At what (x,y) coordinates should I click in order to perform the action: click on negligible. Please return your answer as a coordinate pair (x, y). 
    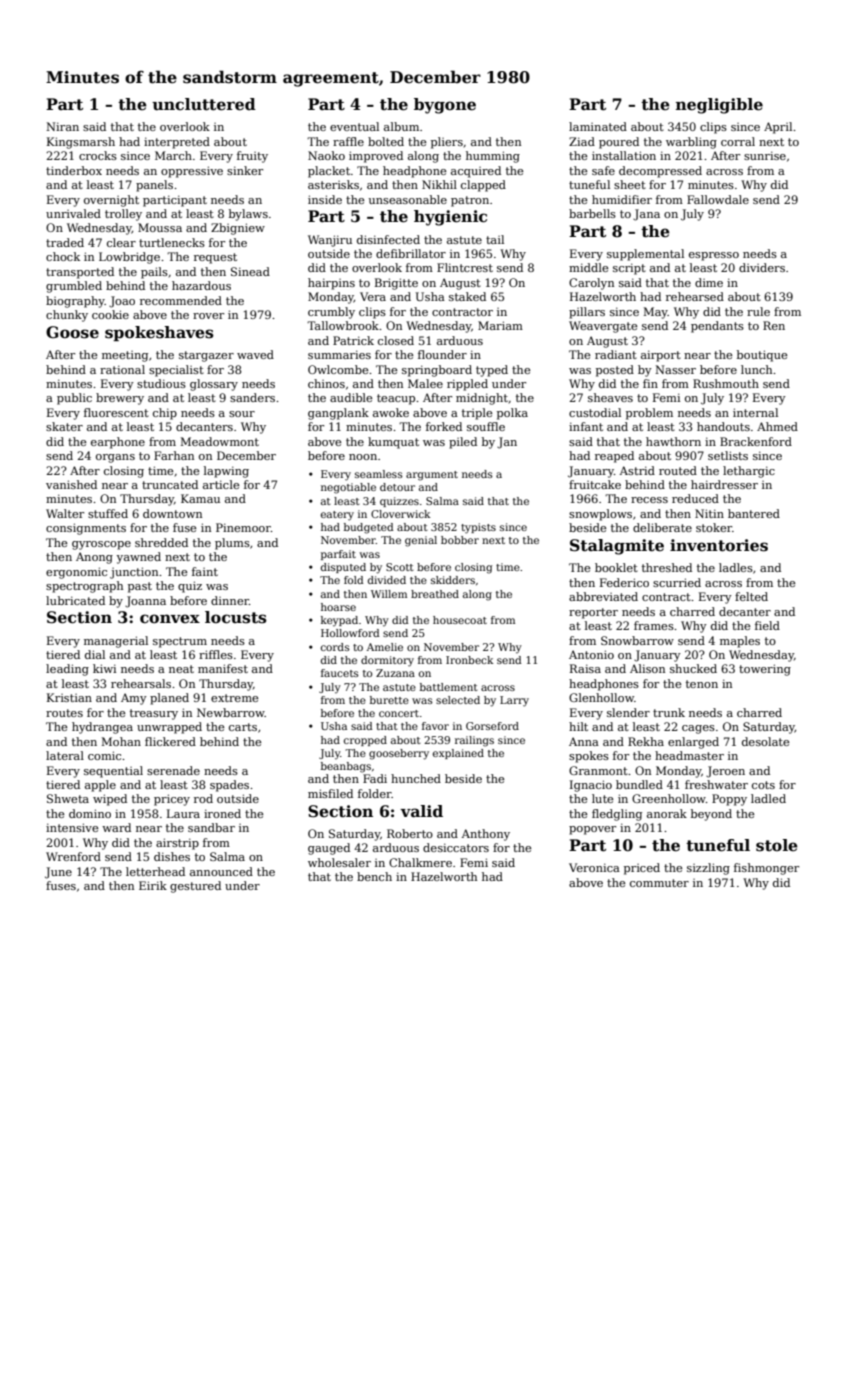
    Looking at the image, I should click on (719, 106).
